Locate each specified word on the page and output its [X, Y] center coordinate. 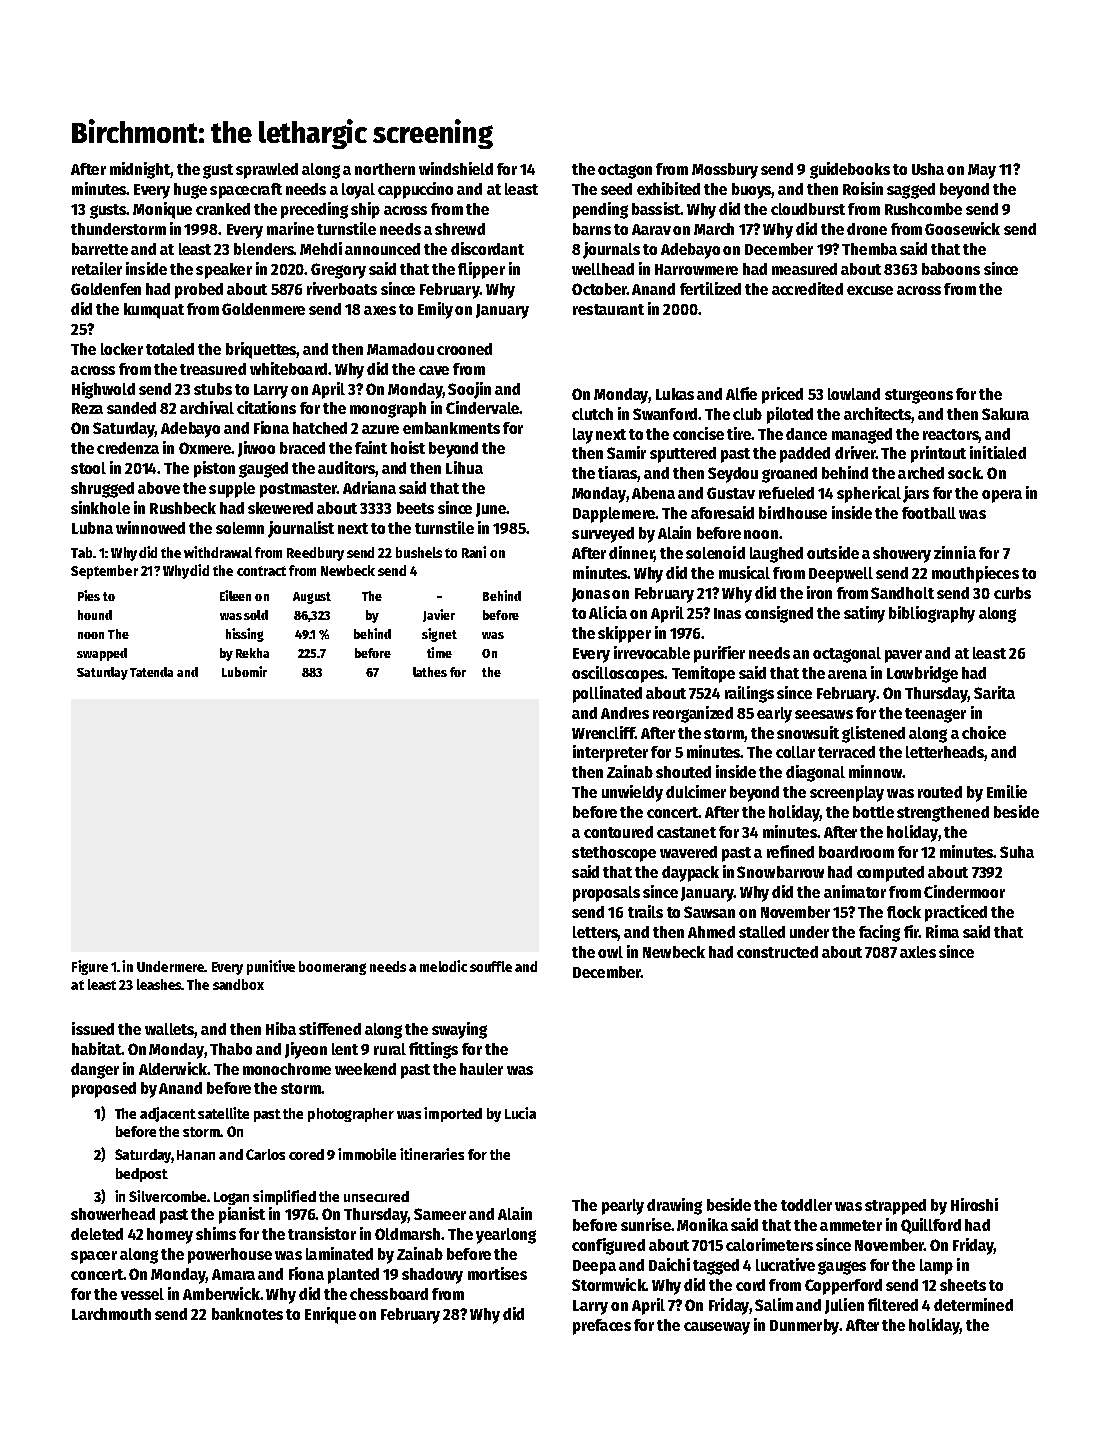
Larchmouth [111, 1314]
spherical [869, 494]
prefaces [602, 1327]
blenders [264, 249]
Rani [474, 552]
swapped [102, 654]
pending [600, 210]
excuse [870, 290]
